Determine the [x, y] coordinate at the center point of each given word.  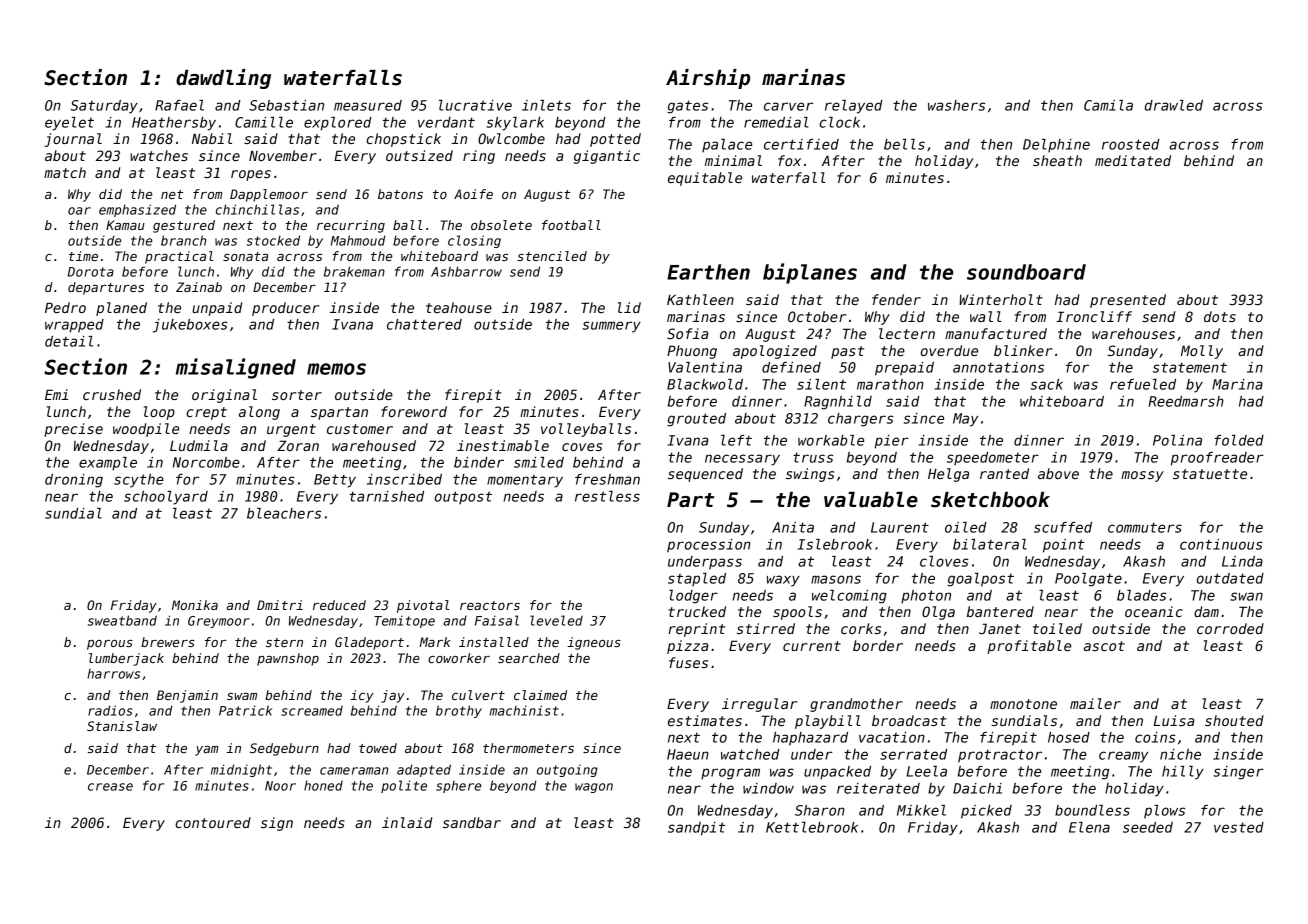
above [1058, 473]
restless [607, 496]
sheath [1057, 160]
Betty [335, 481]
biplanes [810, 273]
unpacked [837, 773]
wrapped [74, 326]
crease [110, 787]
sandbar [472, 822]
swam [242, 696]
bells [904, 144]
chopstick [403, 140]
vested [1239, 827]
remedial [776, 122]
